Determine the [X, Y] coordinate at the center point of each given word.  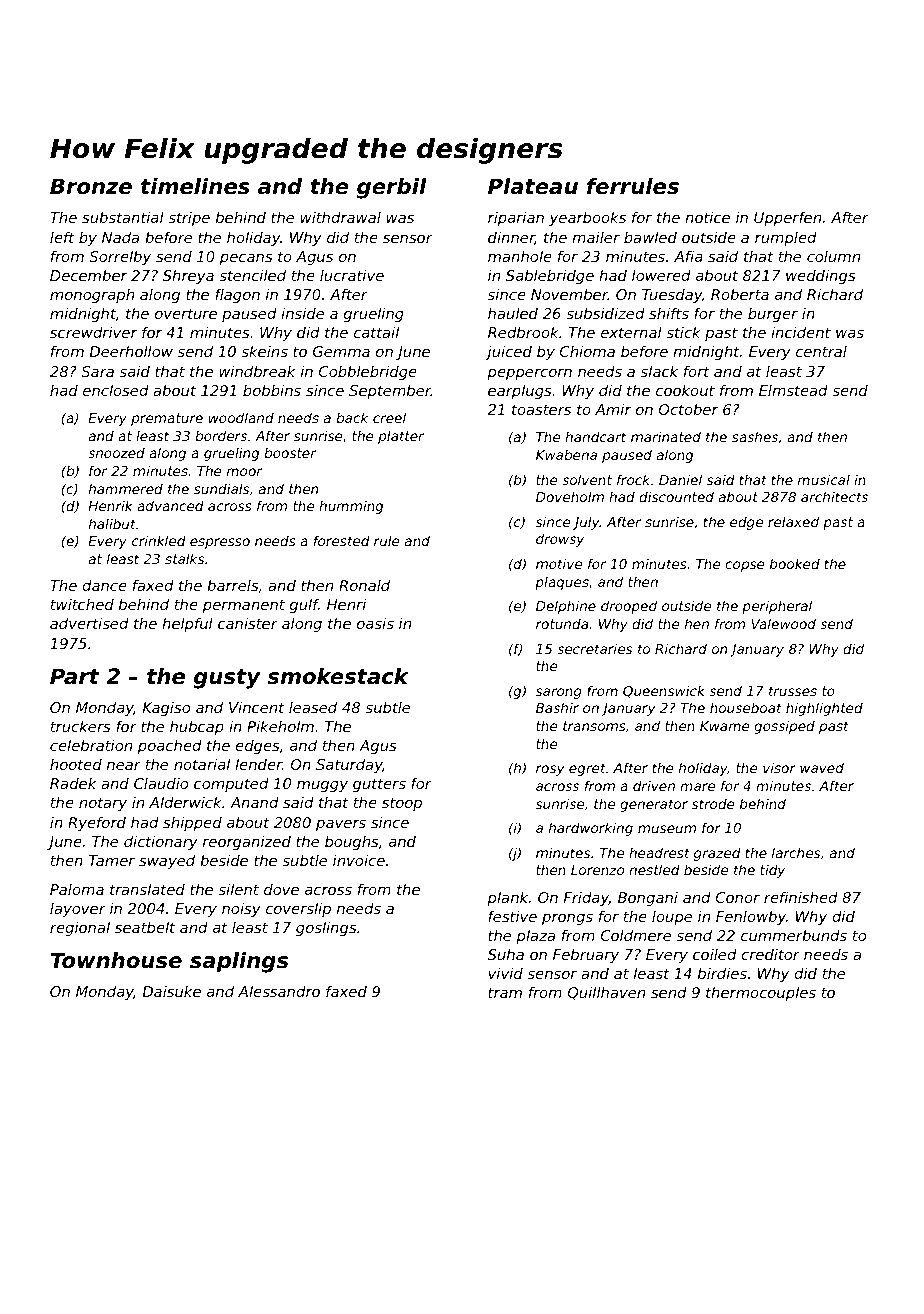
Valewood [783, 623]
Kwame [725, 726]
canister [248, 623]
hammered [126, 488]
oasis [375, 623]
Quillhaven [606, 993]
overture [186, 313]
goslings [326, 928]
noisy [241, 909]
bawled [650, 237]
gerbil [392, 188]
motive [559, 563]
